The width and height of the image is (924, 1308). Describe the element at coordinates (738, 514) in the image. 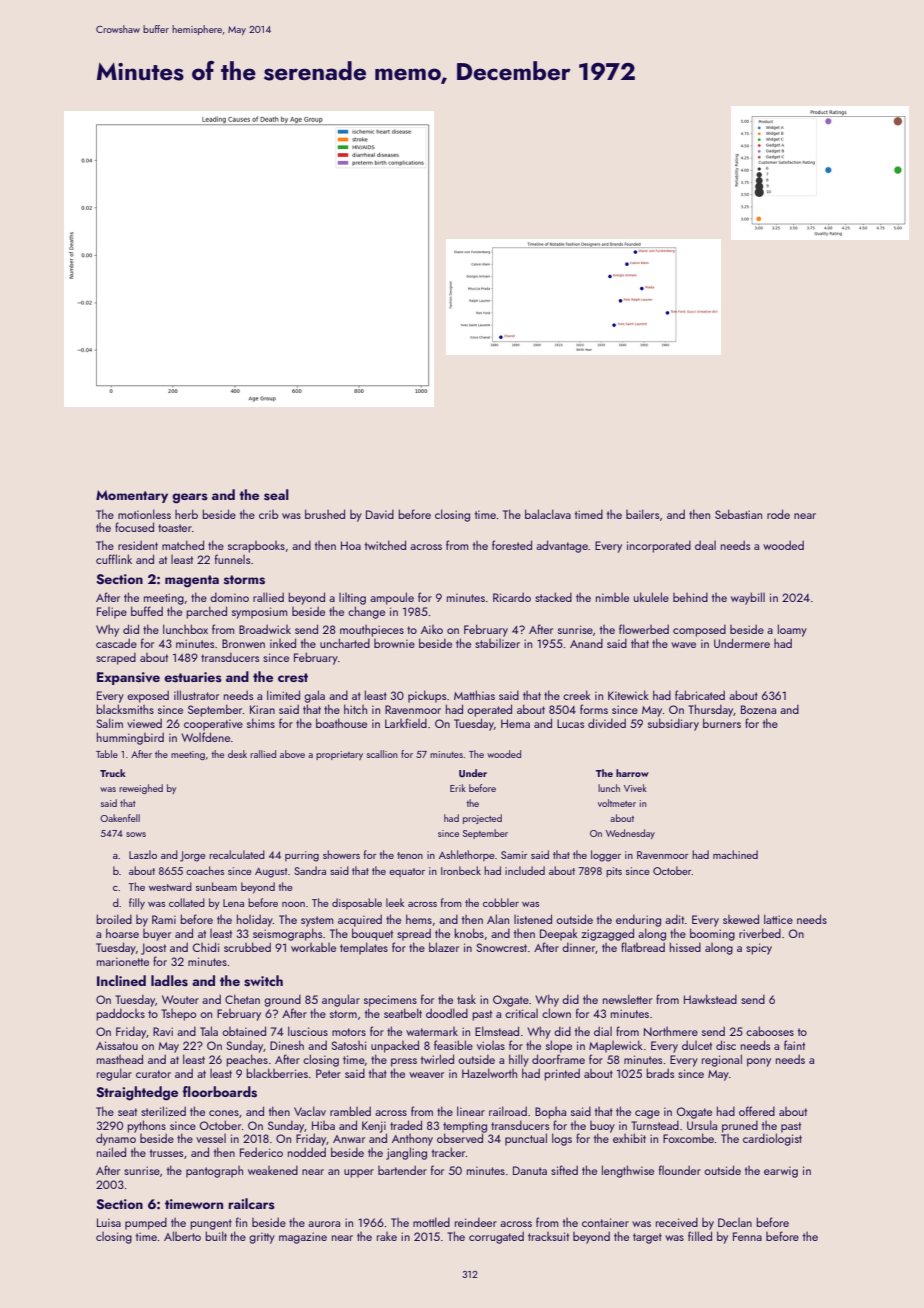

I see `Sebastian` at that location.
